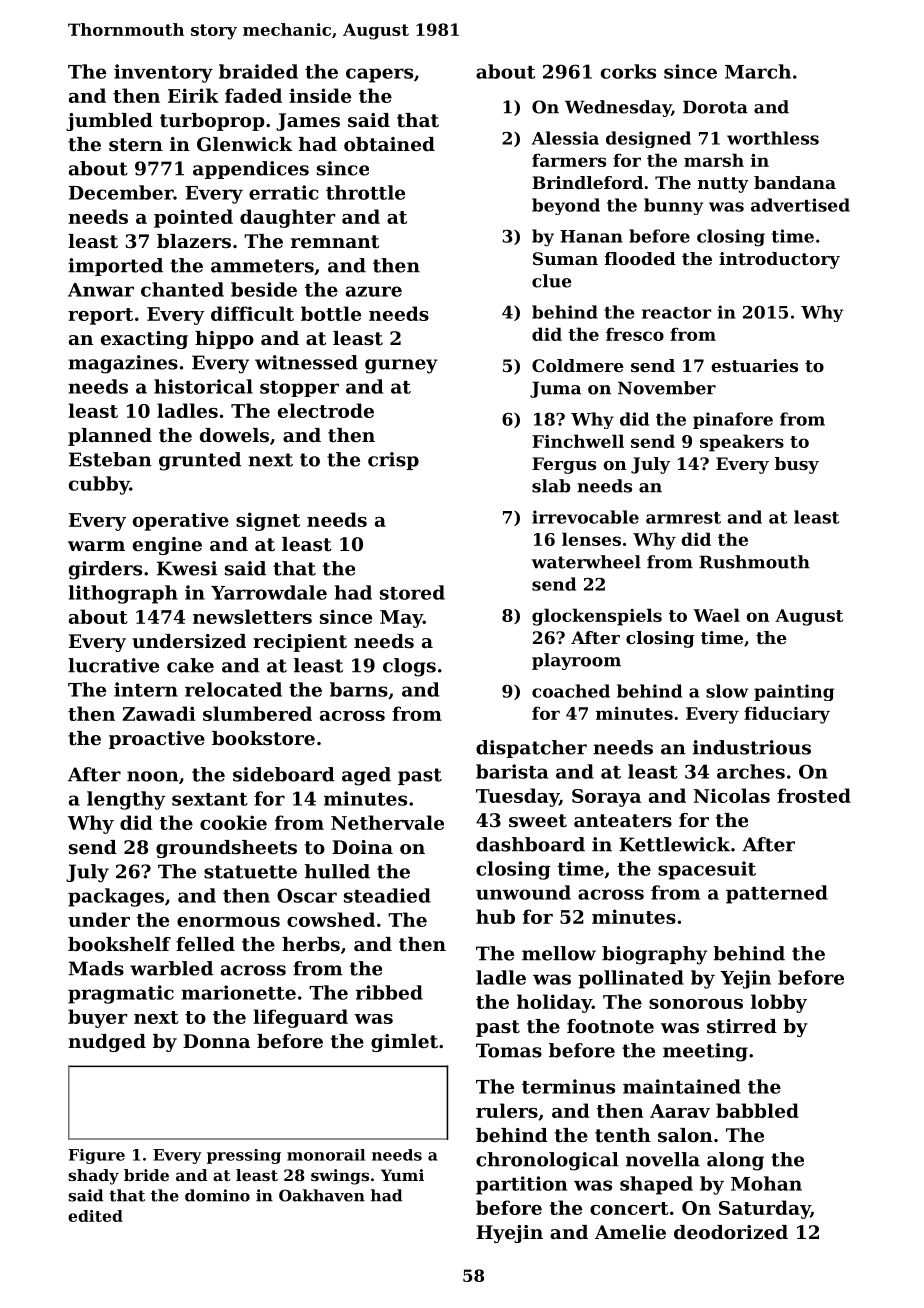 The width and height of the screenshot is (924, 1308). Describe the element at coordinates (217, 1195) in the screenshot. I see `domino` at that location.
